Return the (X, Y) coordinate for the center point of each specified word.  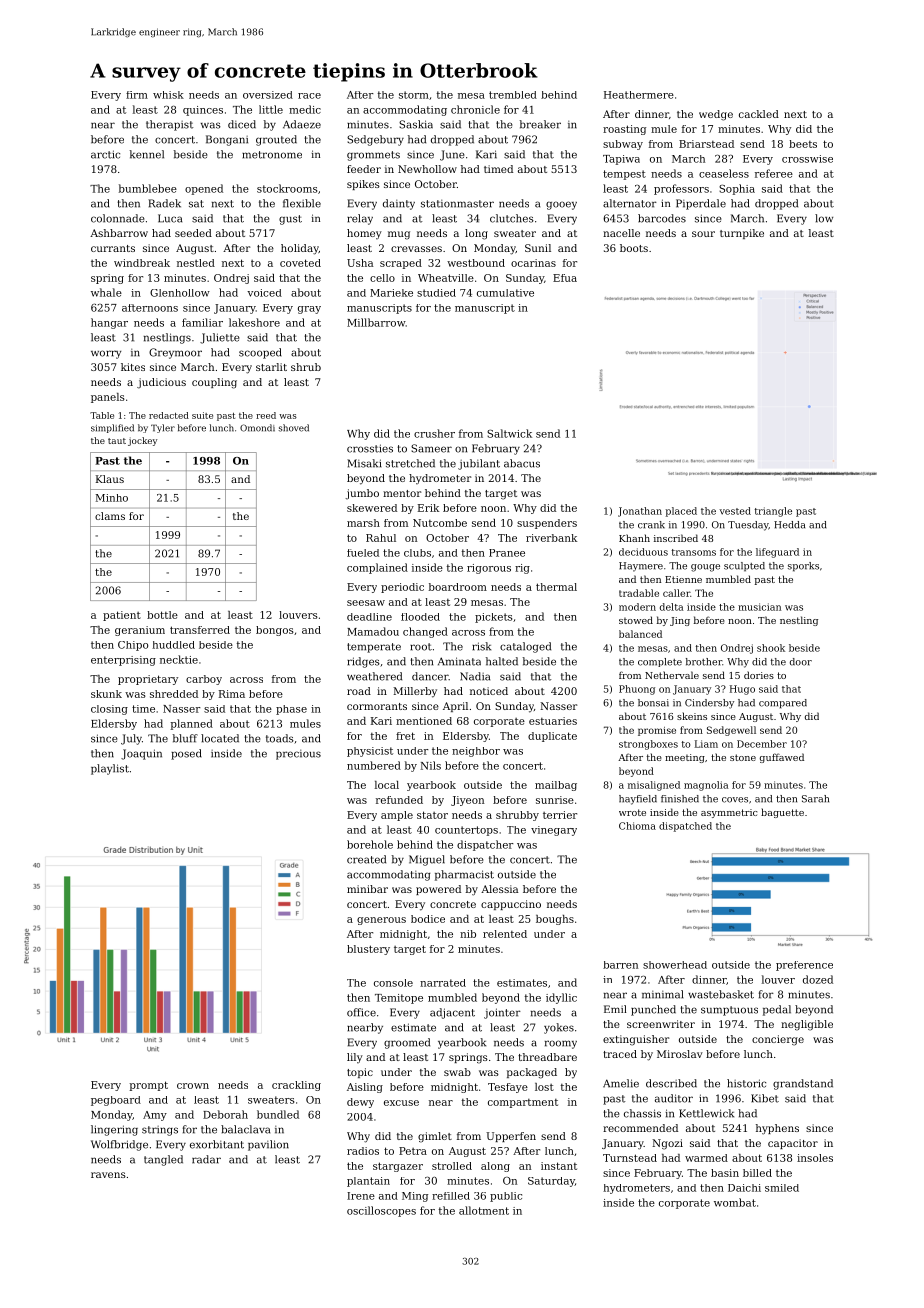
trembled (513, 95)
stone (743, 757)
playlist (110, 769)
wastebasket (721, 994)
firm (137, 95)
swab (457, 1072)
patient (122, 616)
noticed (489, 691)
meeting (685, 758)
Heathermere (639, 95)
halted (502, 661)
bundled (278, 1114)
